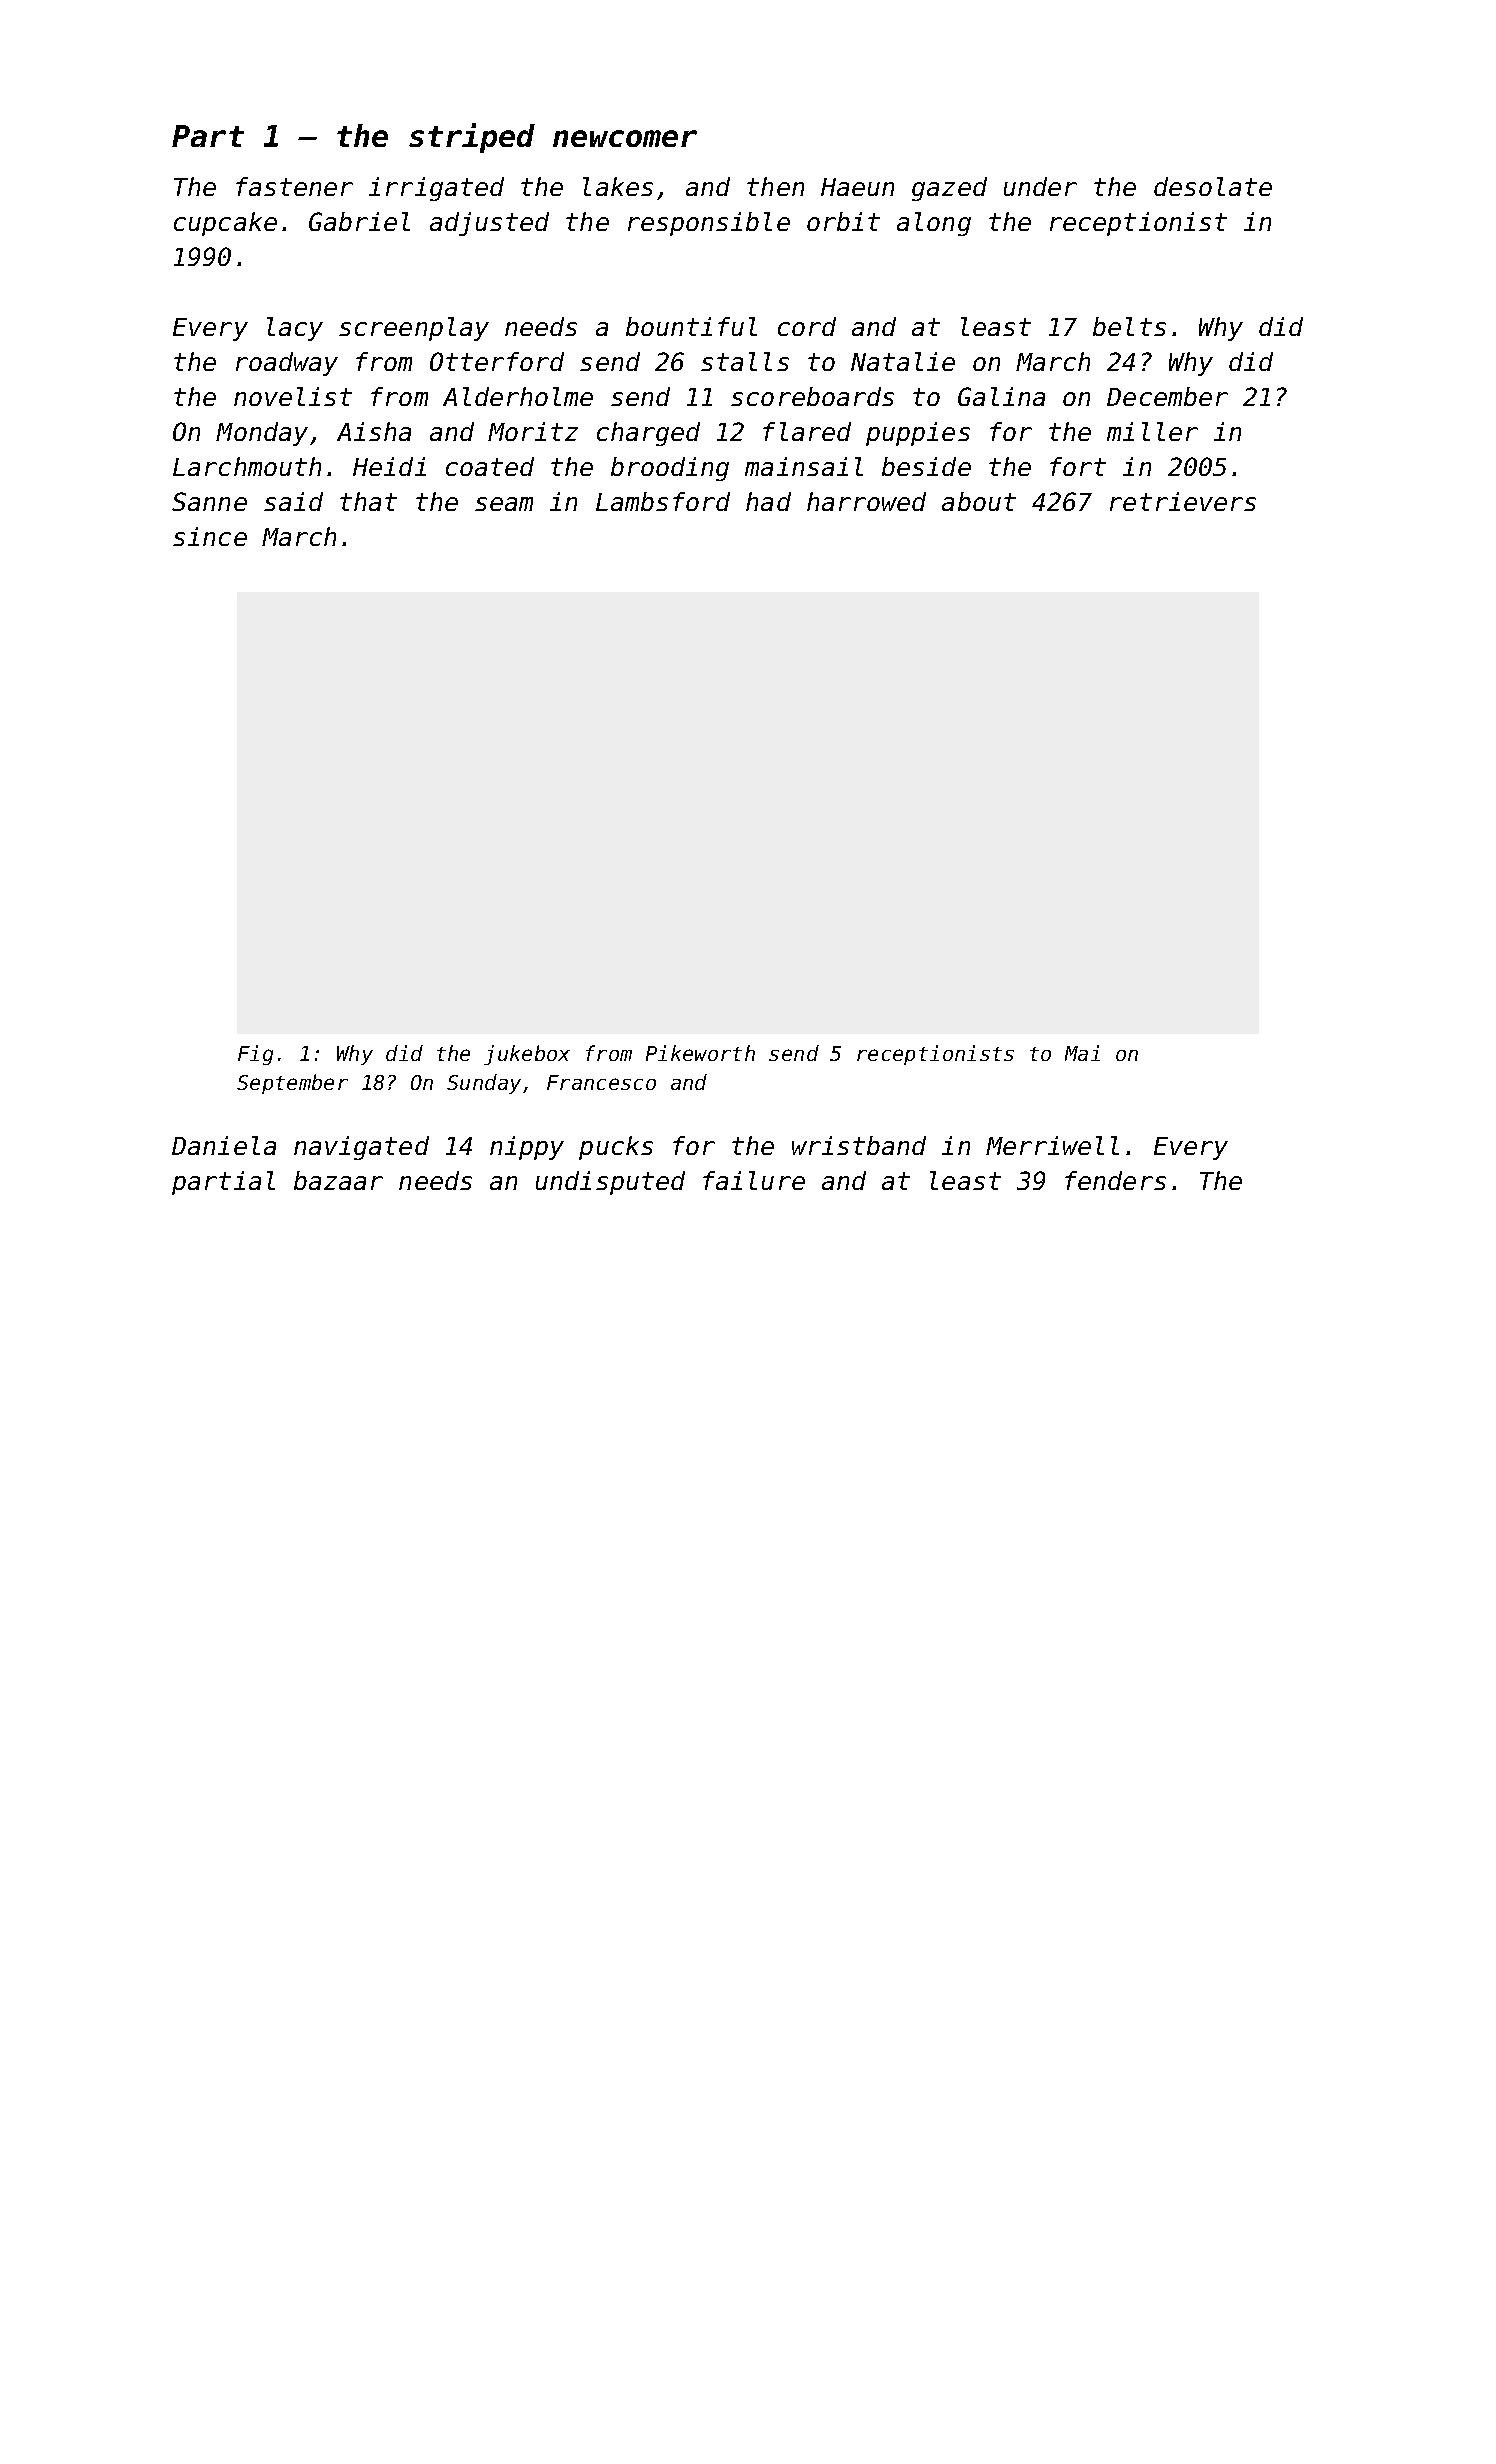 The image size is (1496, 2464). What do you see at coordinates (903, 361) in the document?
I see `Natalie` at bounding box center [903, 361].
